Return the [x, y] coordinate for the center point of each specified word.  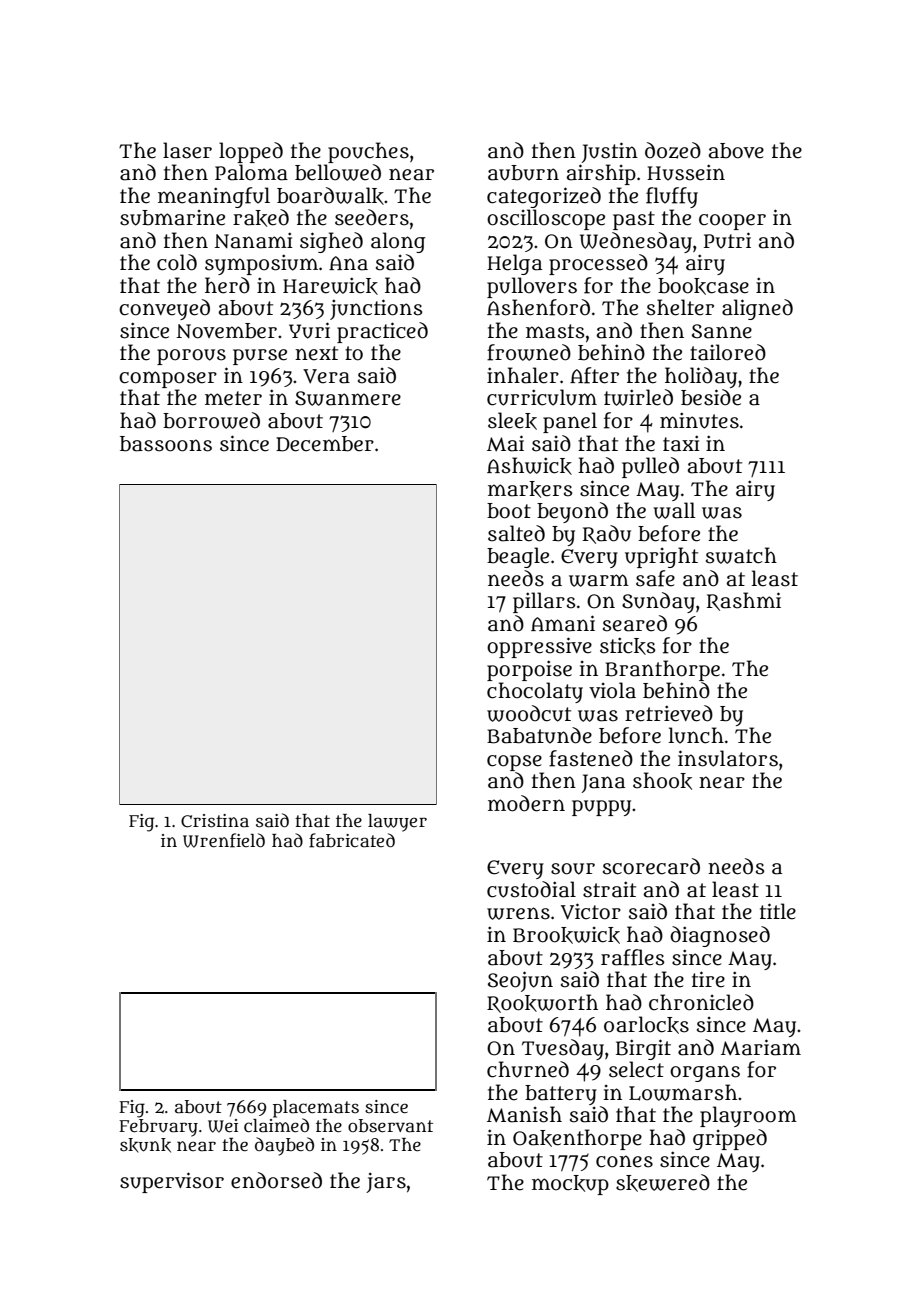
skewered [663, 1183]
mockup [570, 1185]
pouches [368, 152]
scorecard [651, 866]
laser [187, 150]
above [736, 151]
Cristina [215, 821]
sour [573, 869]
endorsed [276, 1180]
